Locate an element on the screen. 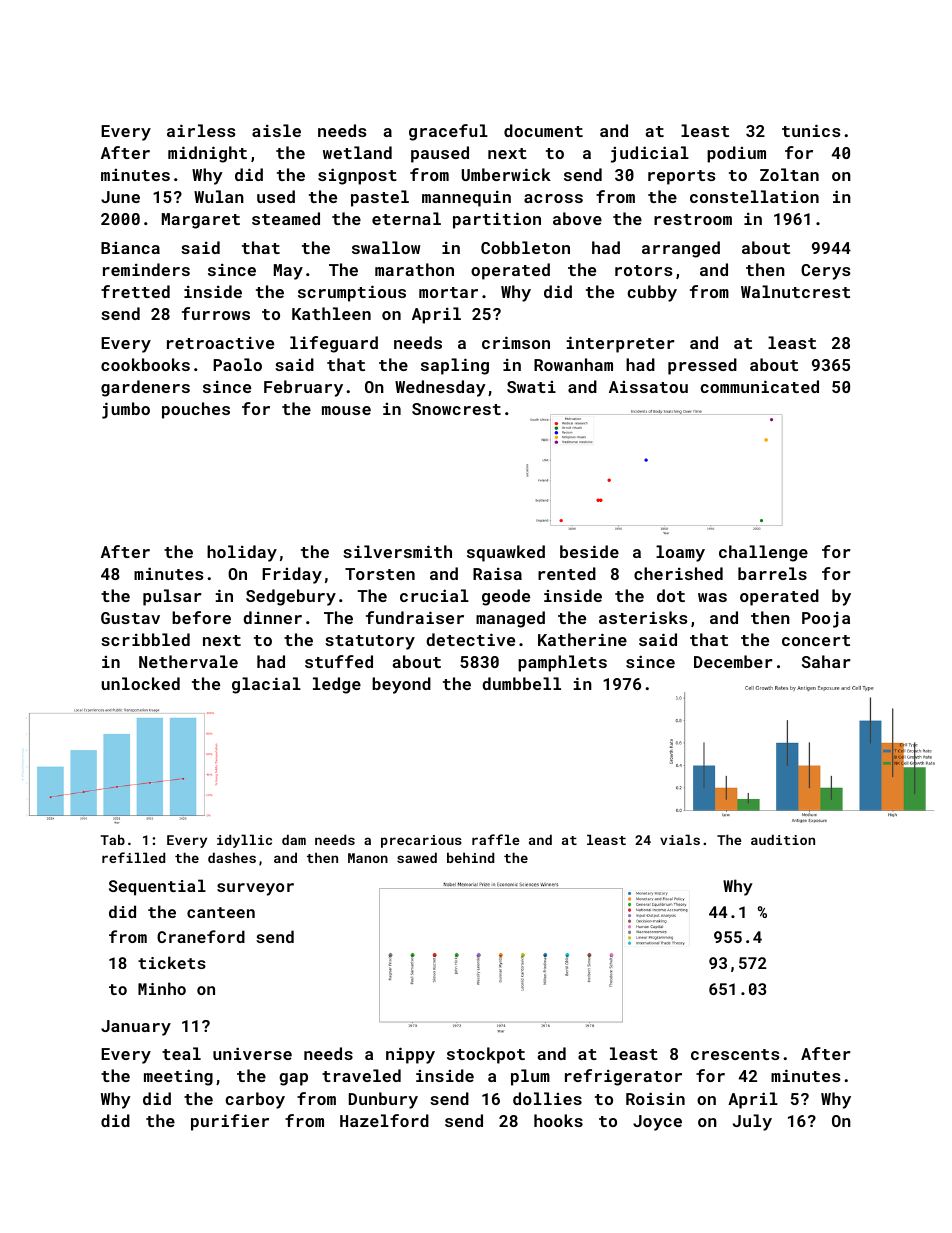  Bianca is located at coordinates (130, 248).
